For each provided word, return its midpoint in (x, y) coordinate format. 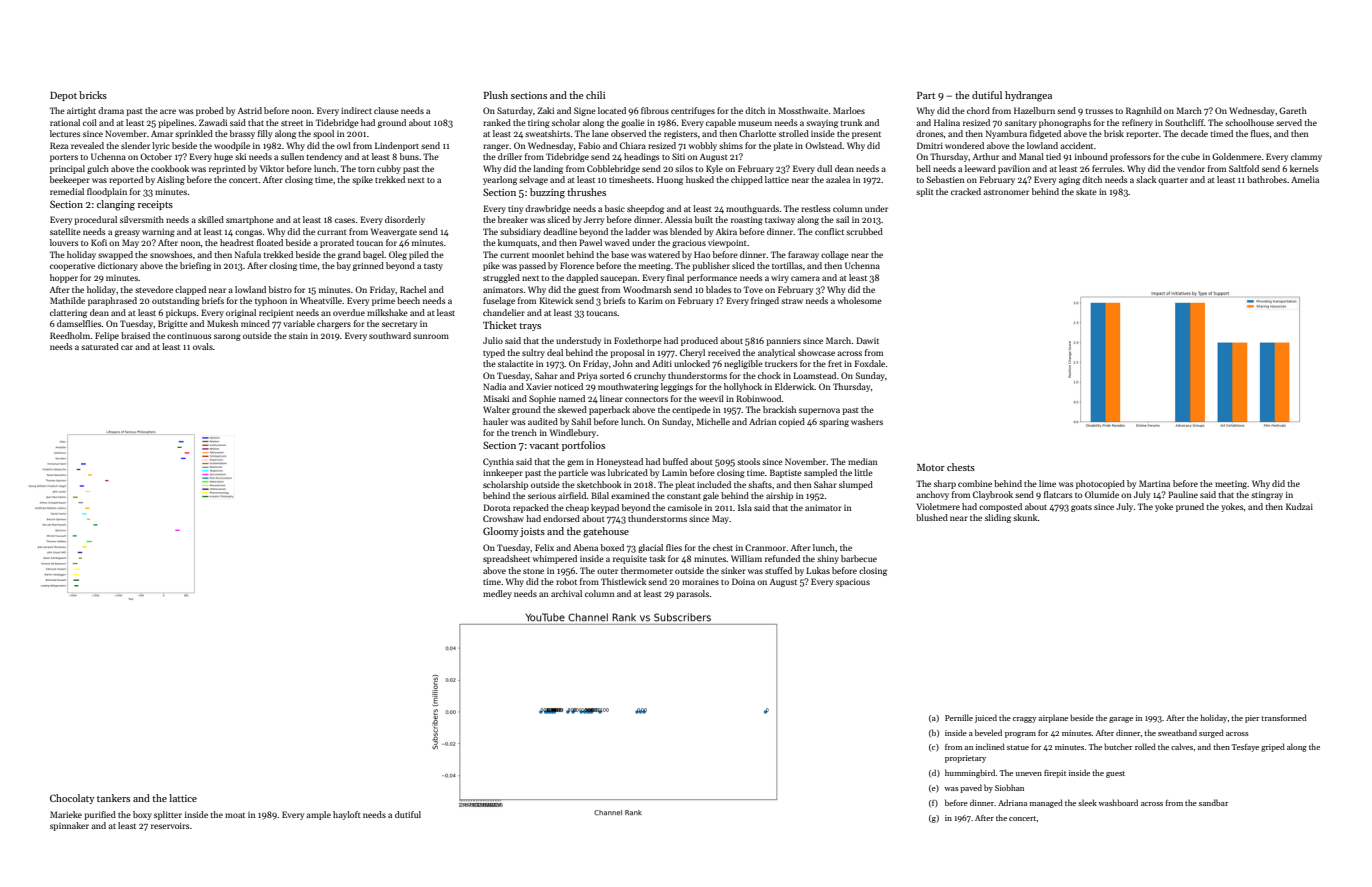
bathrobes (1267, 179)
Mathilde (67, 300)
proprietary (965, 759)
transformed (1284, 717)
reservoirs (170, 825)
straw (792, 301)
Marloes (849, 110)
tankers (113, 798)
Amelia (1305, 179)
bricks (93, 95)
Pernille (959, 717)
